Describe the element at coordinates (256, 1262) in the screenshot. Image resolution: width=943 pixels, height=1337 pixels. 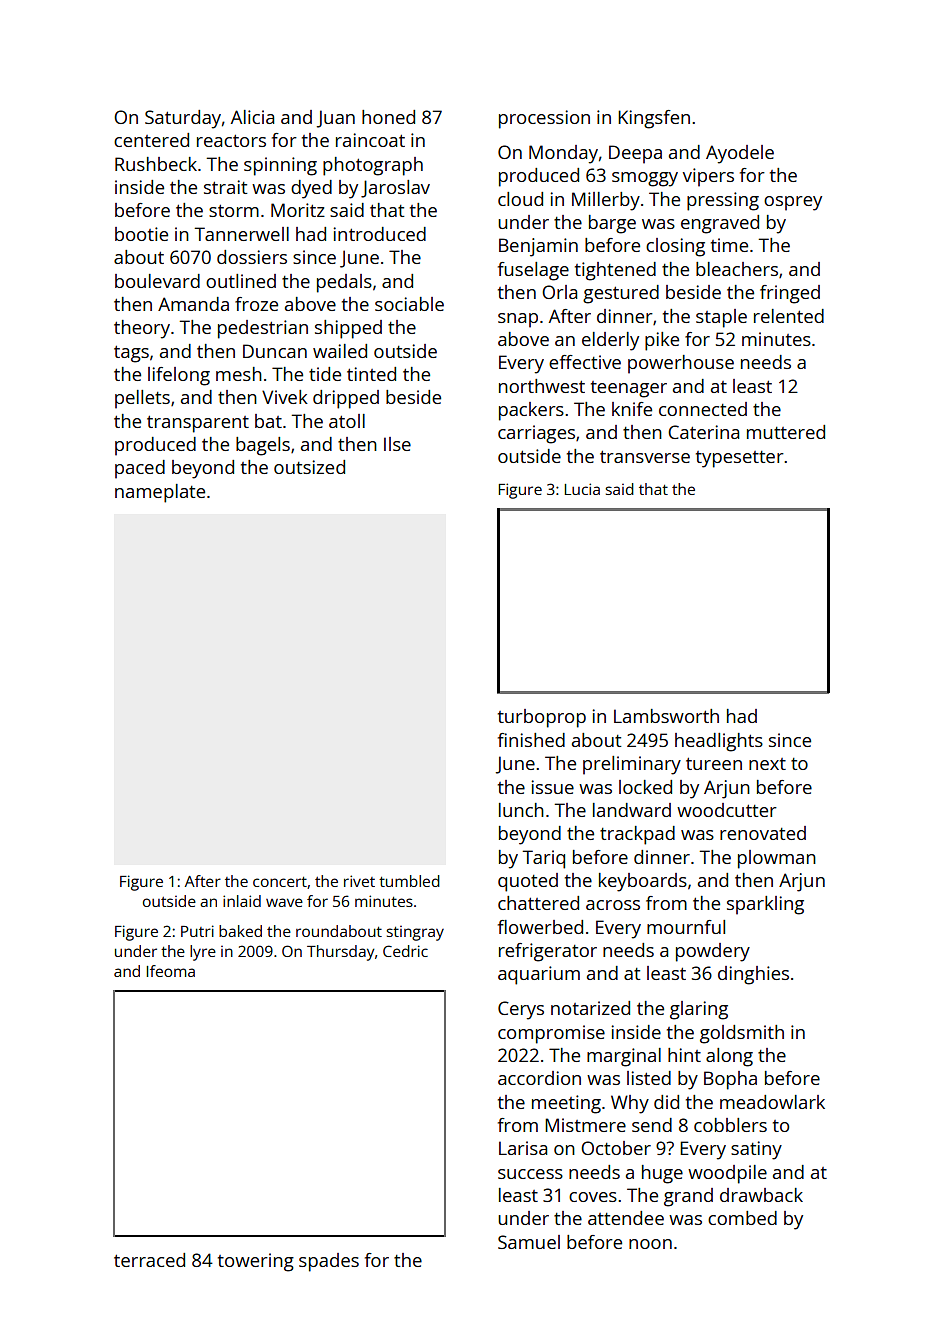
I see `towering` at that location.
